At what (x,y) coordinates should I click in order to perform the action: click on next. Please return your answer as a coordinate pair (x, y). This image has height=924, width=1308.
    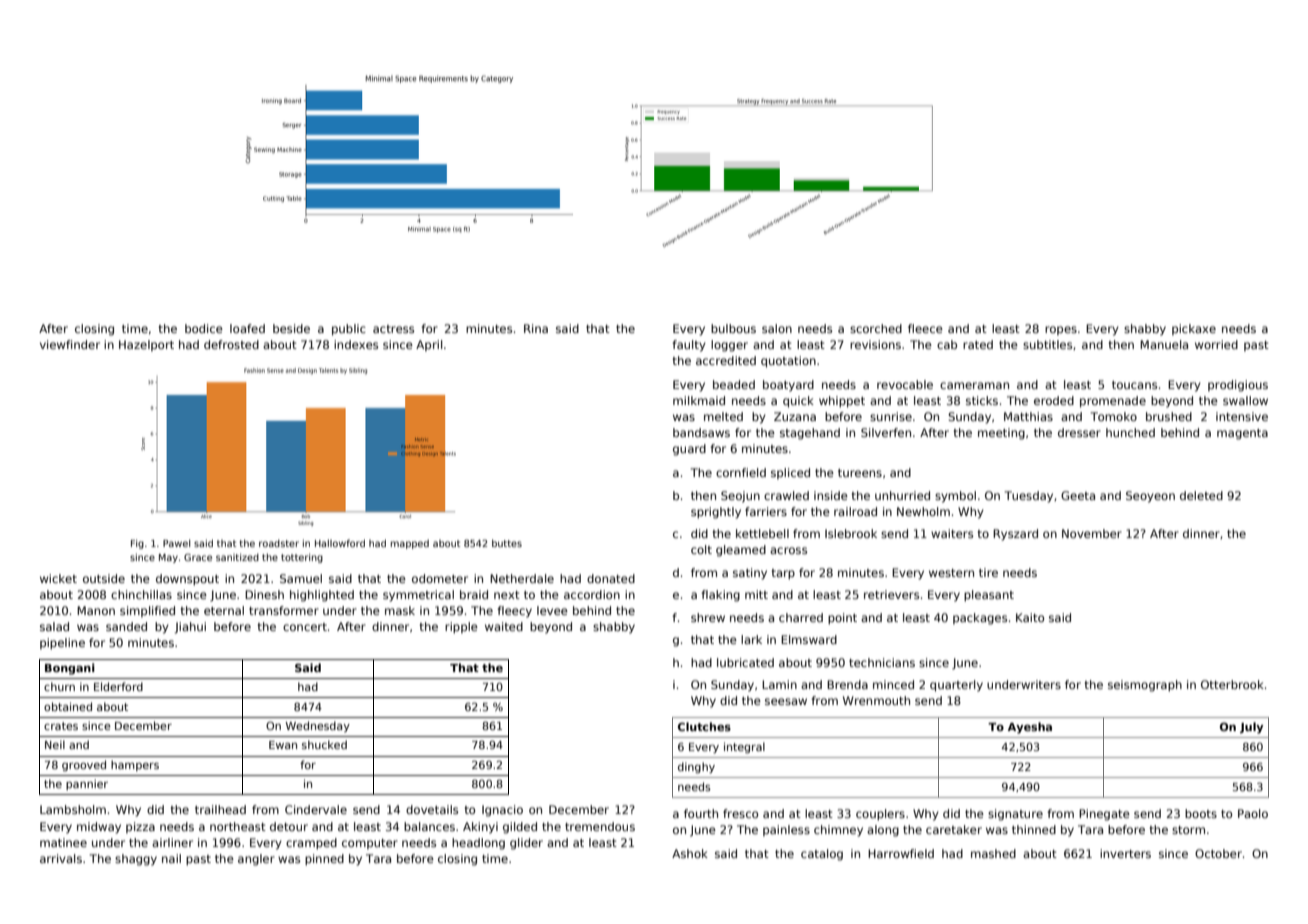
    Looking at the image, I should click on (507, 595).
